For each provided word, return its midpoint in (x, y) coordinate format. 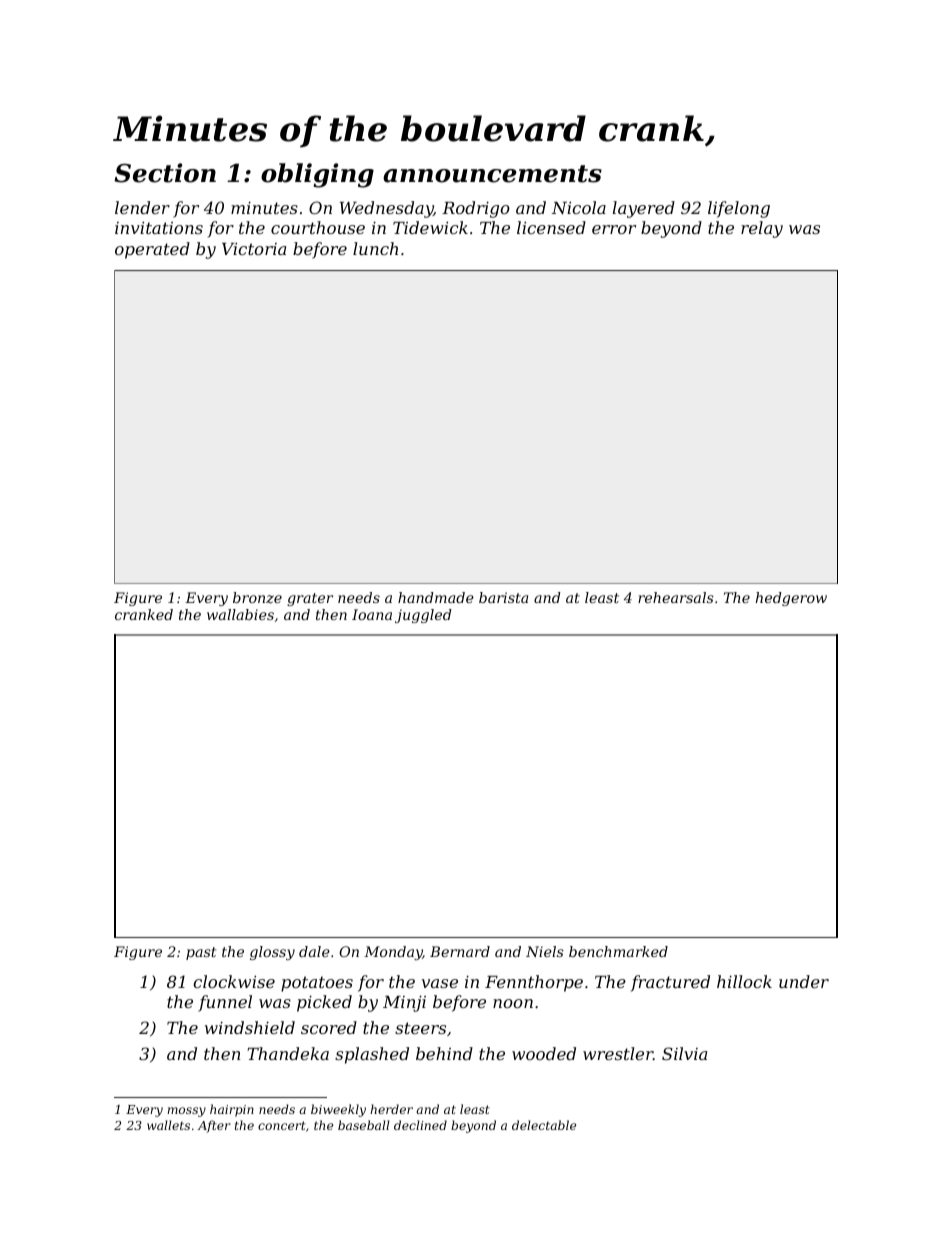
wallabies (240, 614)
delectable (544, 1125)
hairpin (232, 1110)
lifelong (739, 209)
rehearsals (676, 597)
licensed (551, 227)
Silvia (684, 1053)
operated (152, 250)
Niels (545, 951)
